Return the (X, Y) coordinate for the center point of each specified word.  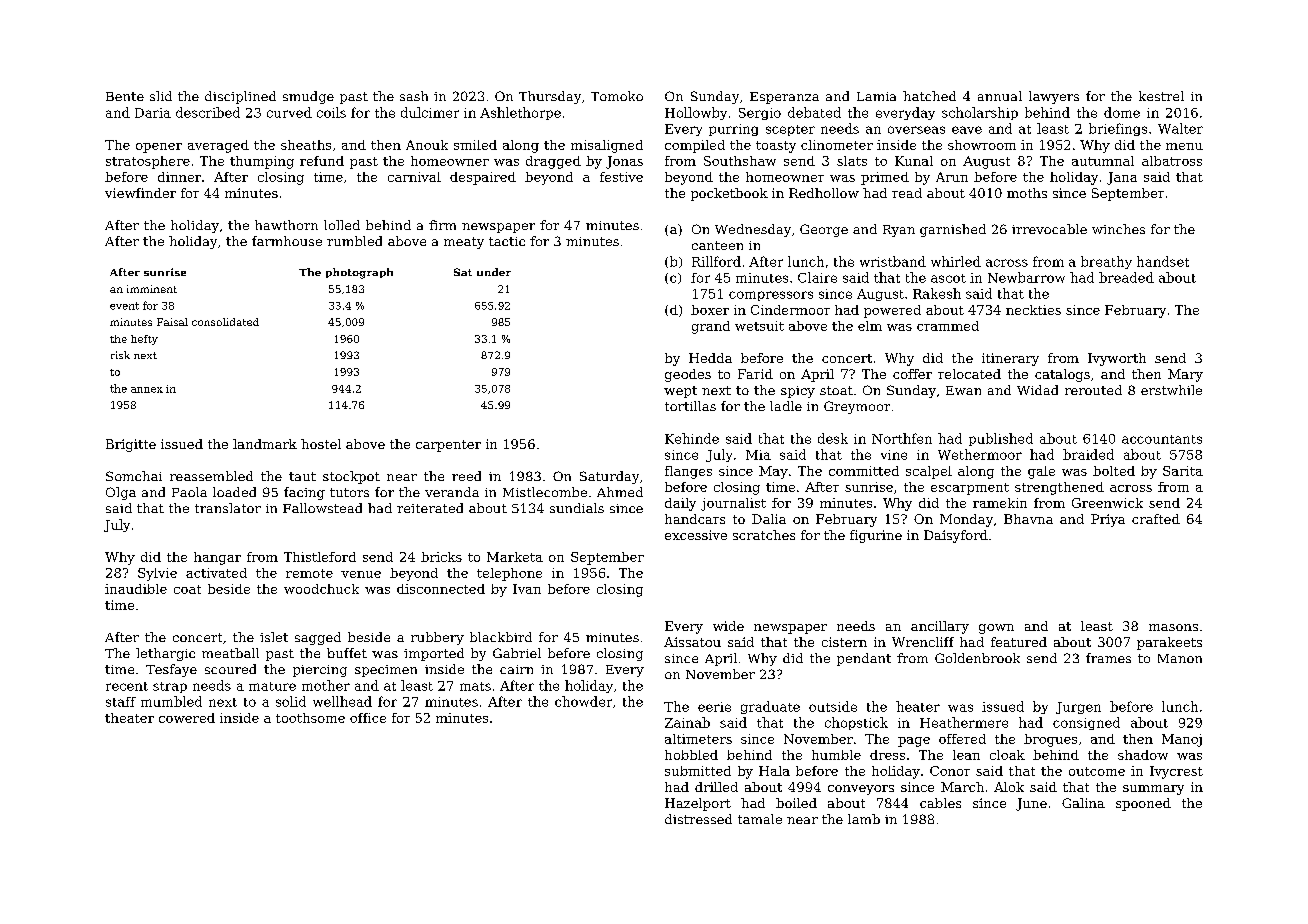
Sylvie (157, 574)
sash (414, 96)
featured (1019, 642)
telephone (509, 574)
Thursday (550, 97)
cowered (187, 718)
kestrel (1161, 96)
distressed (698, 819)
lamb (864, 819)
